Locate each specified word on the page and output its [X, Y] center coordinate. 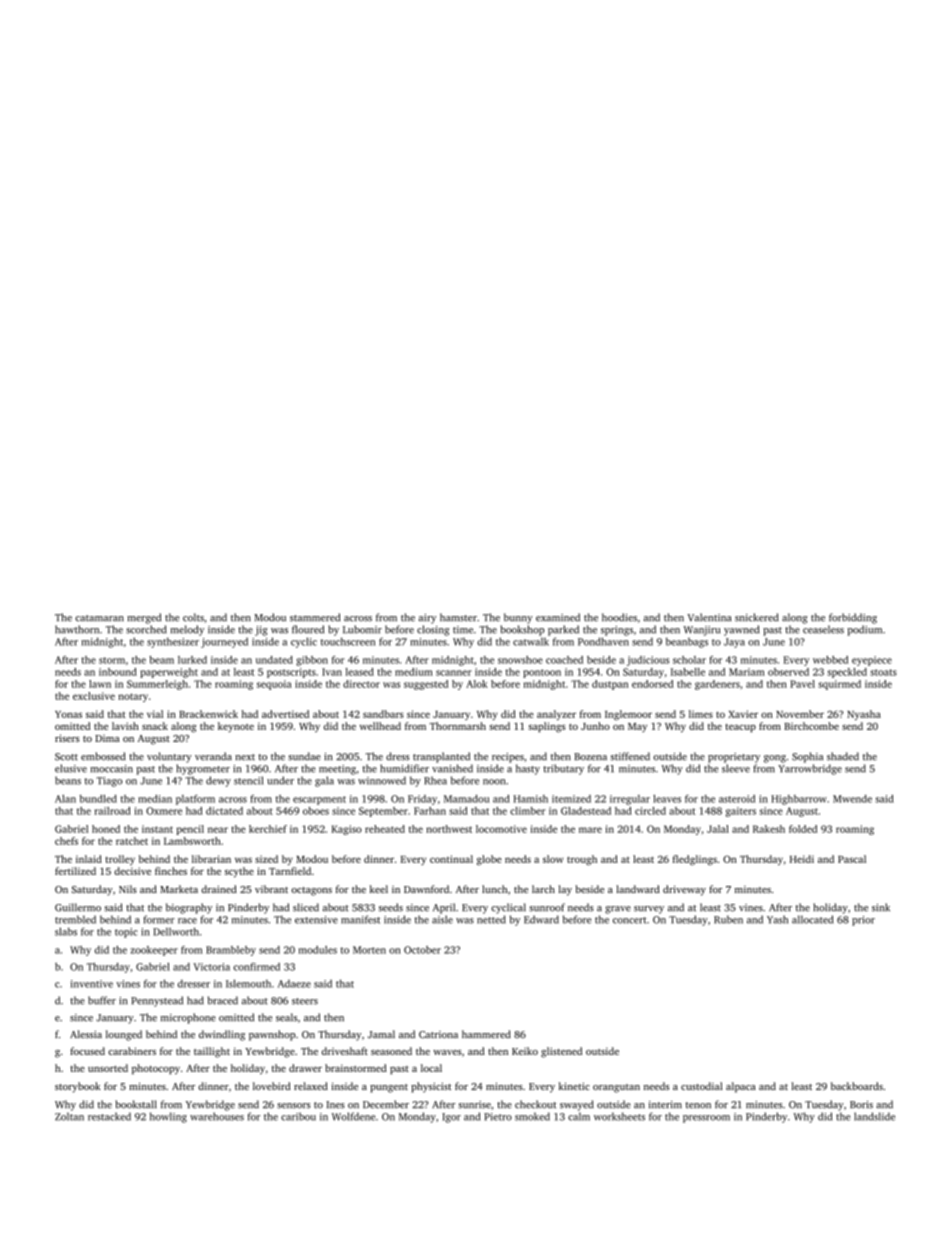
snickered [757, 617]
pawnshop [272, 1035]
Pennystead [157, 1001]
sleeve [736, 768]
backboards [857, 1086]
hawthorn [77, 629]
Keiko [525, 1051]
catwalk [531, 642]
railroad [112, 811]
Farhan [430, 811]
